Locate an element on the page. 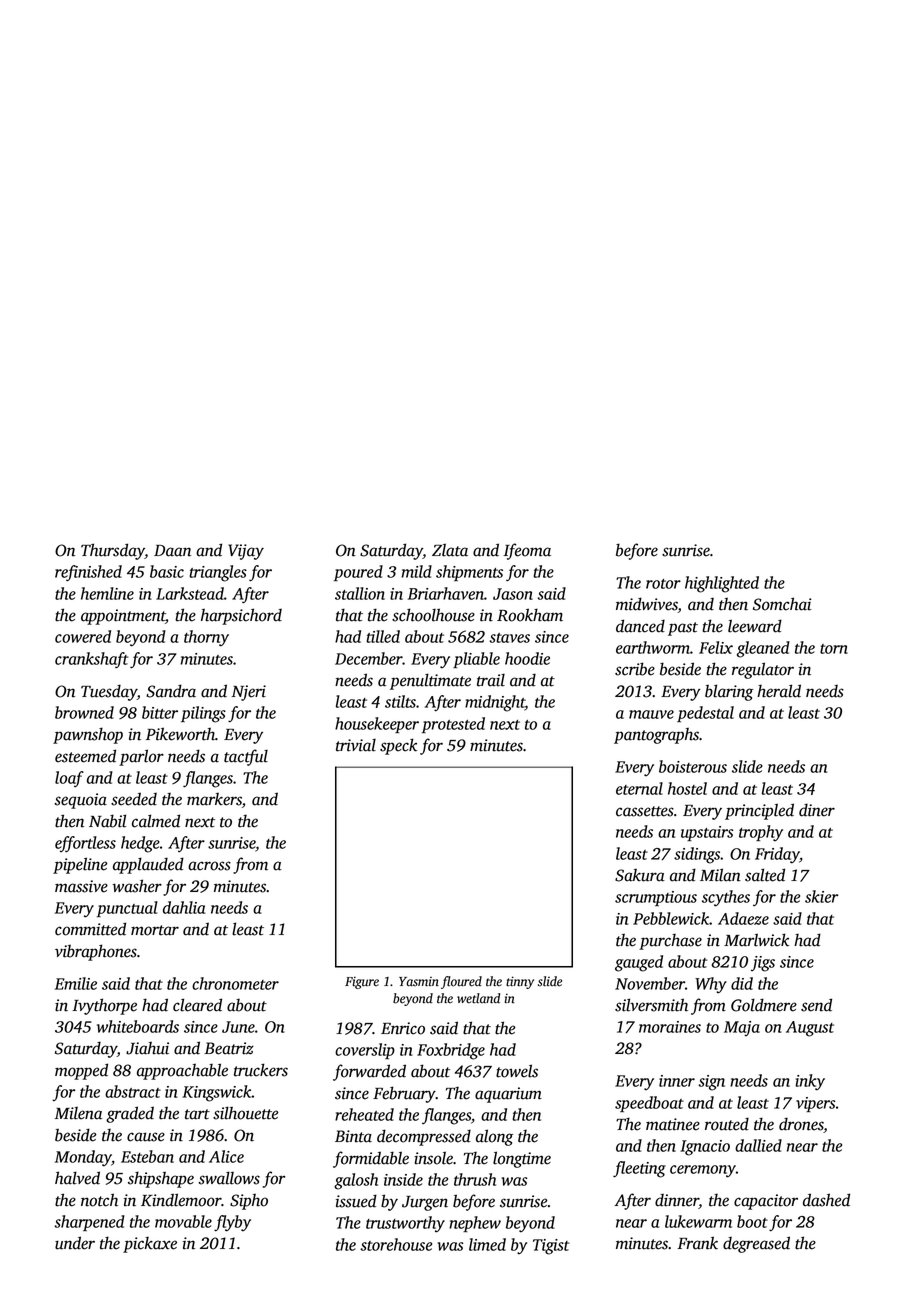  across is located at coordinates (209, 866).
